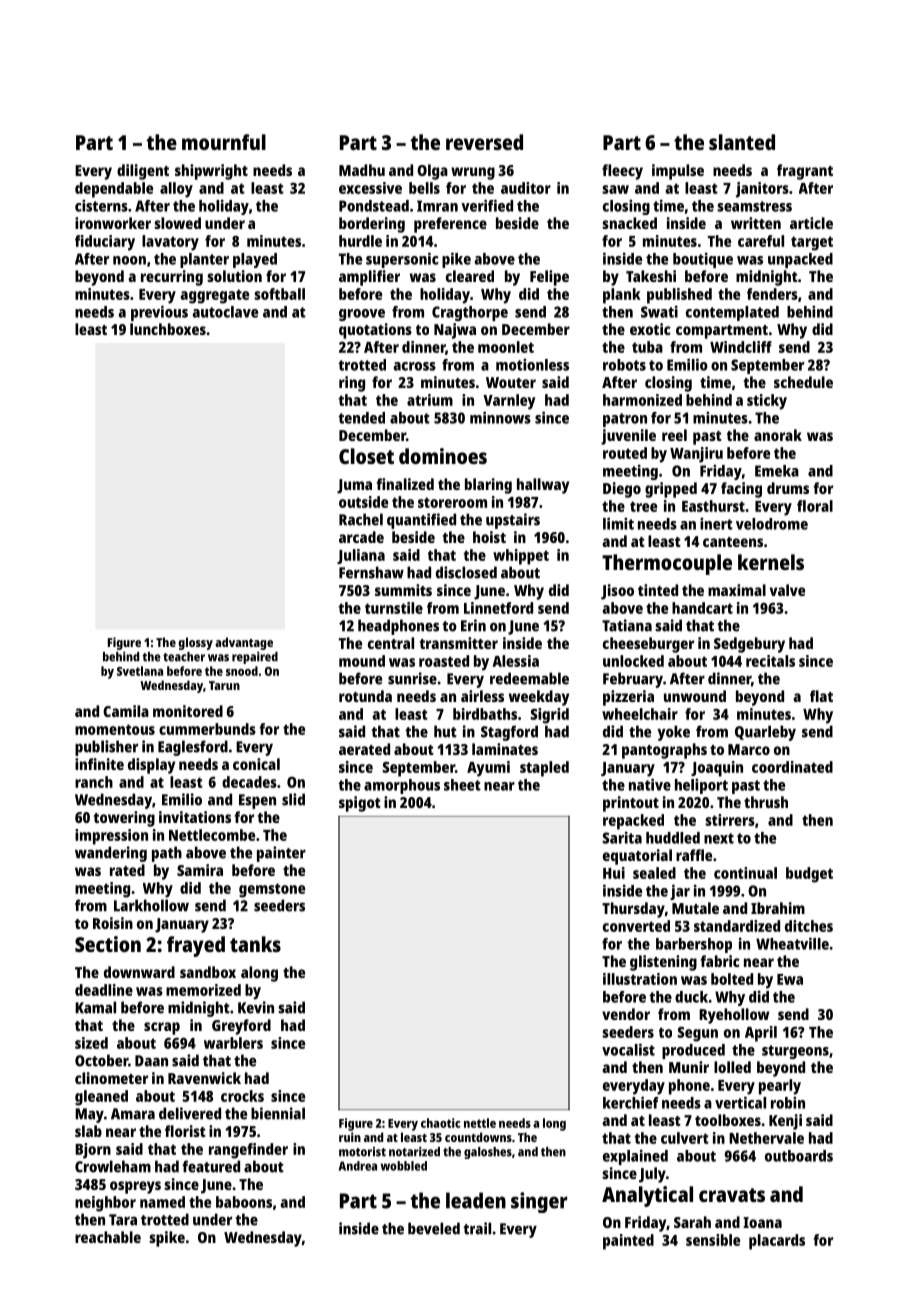  Describe the element at coordinates (143, 172) in the screenshot. I see `diligent` at that location.
